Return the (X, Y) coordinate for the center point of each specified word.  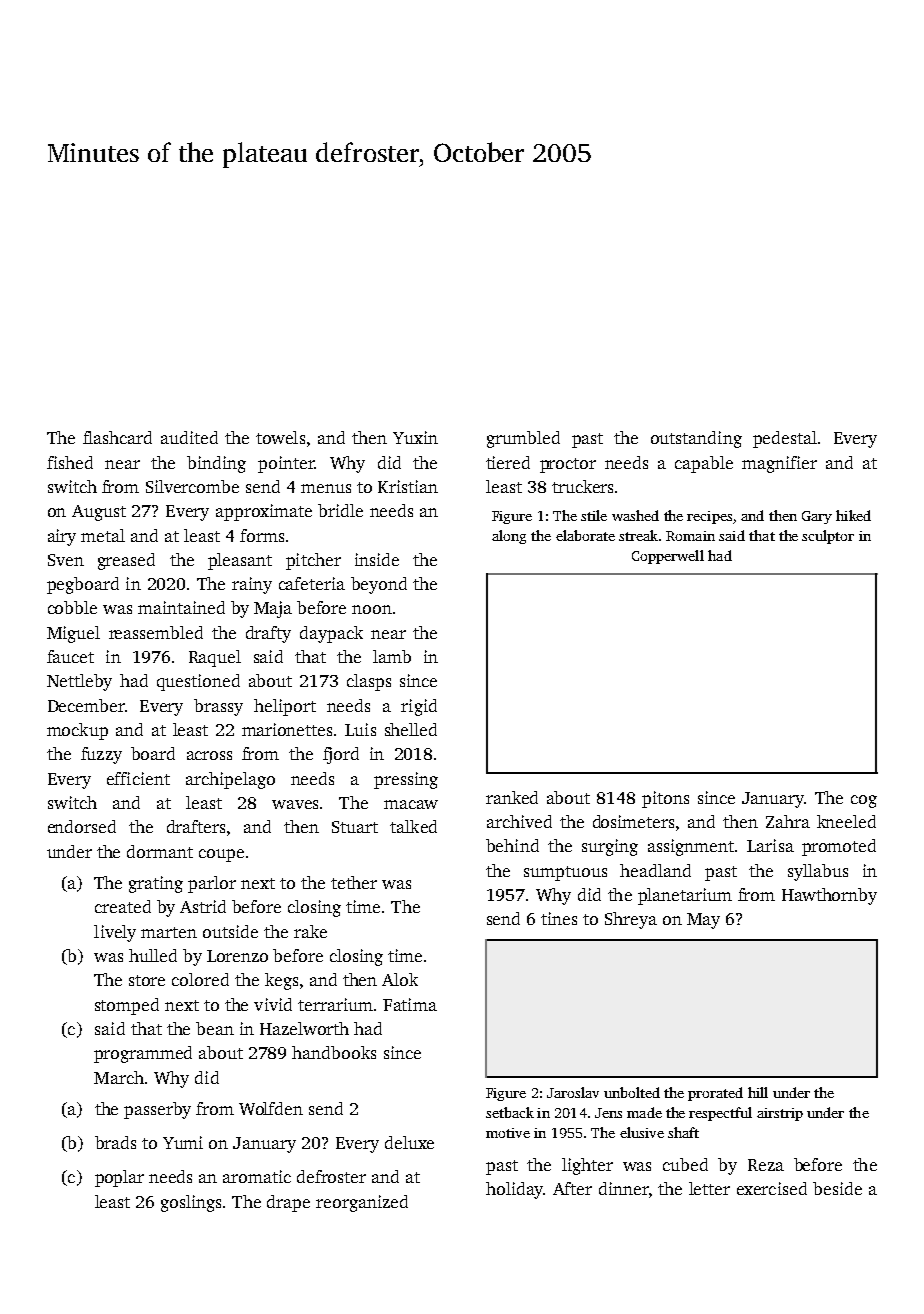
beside (837, 1188)
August (99, 513)
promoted (839, 847)
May (703, 921)
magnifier (779, 464)
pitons (665, 799)
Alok (400, 979)
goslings (191, 1203)
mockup (77, 731)
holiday (515, 1190)
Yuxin (415, 437)
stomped (127, 1006)
